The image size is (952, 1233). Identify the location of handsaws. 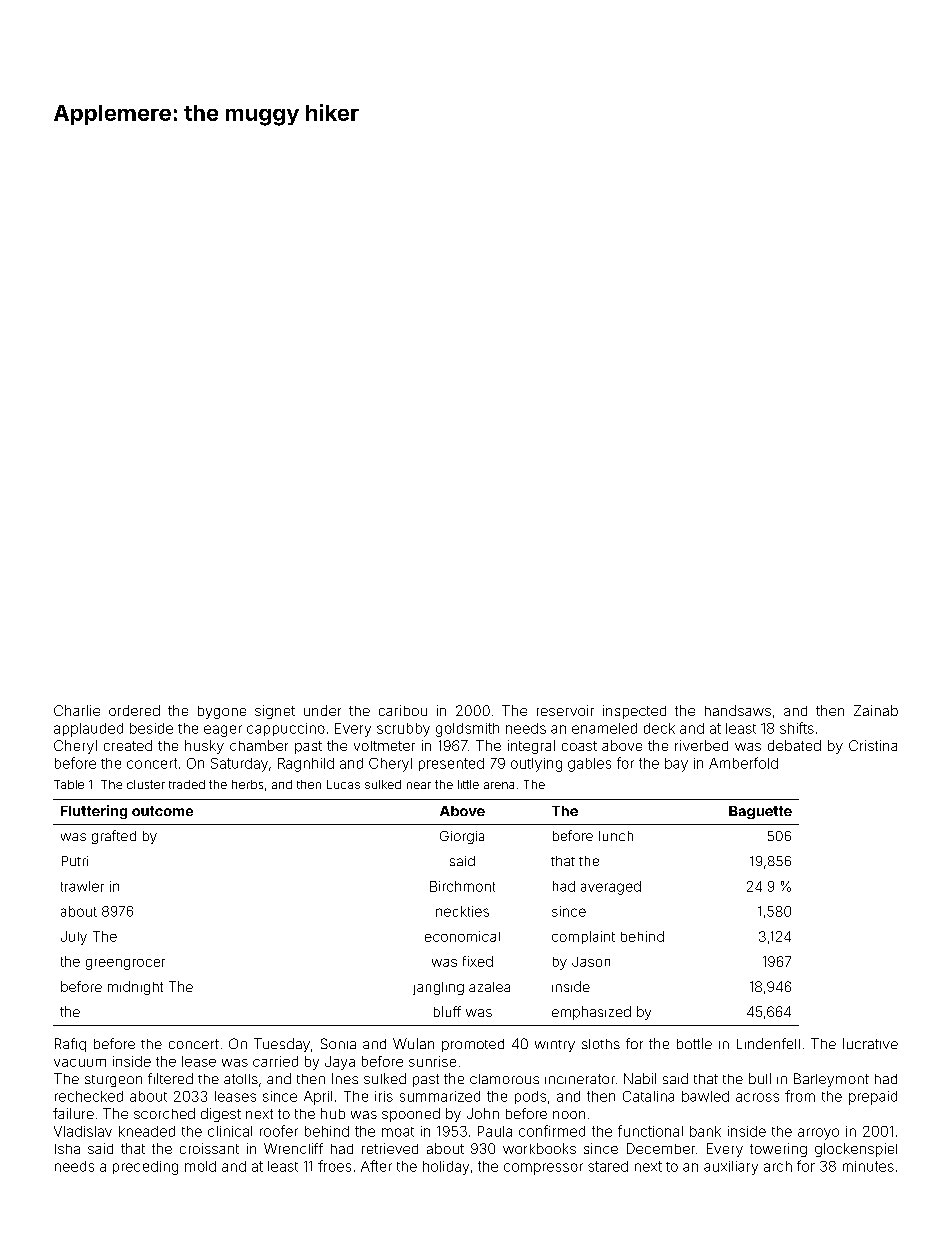
(738, 710).
